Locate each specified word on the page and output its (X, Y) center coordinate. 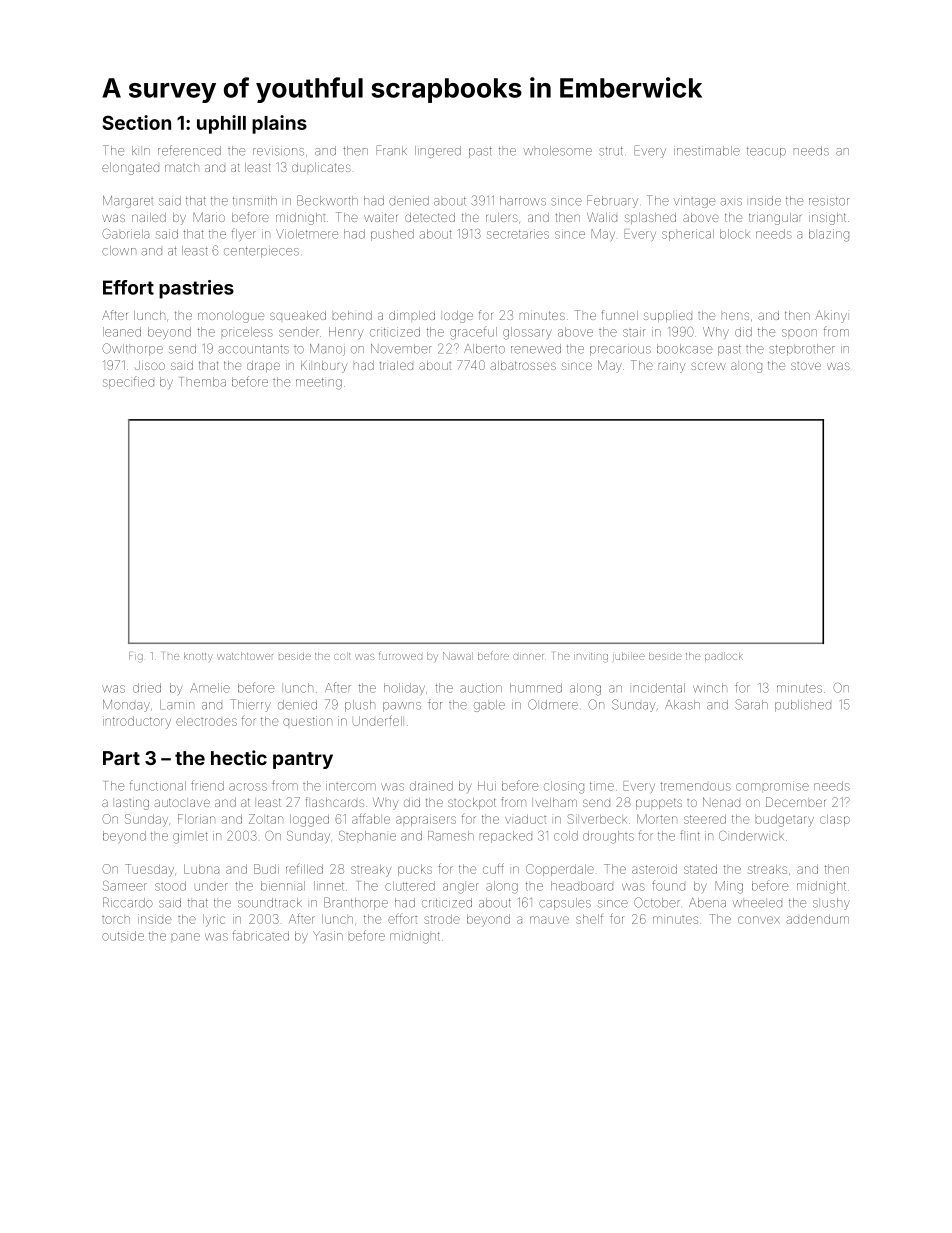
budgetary (785, 820)
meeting (319, 384)
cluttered (410, 886)
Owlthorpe (132, 349)
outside (123, 936)
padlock (724, 657)
